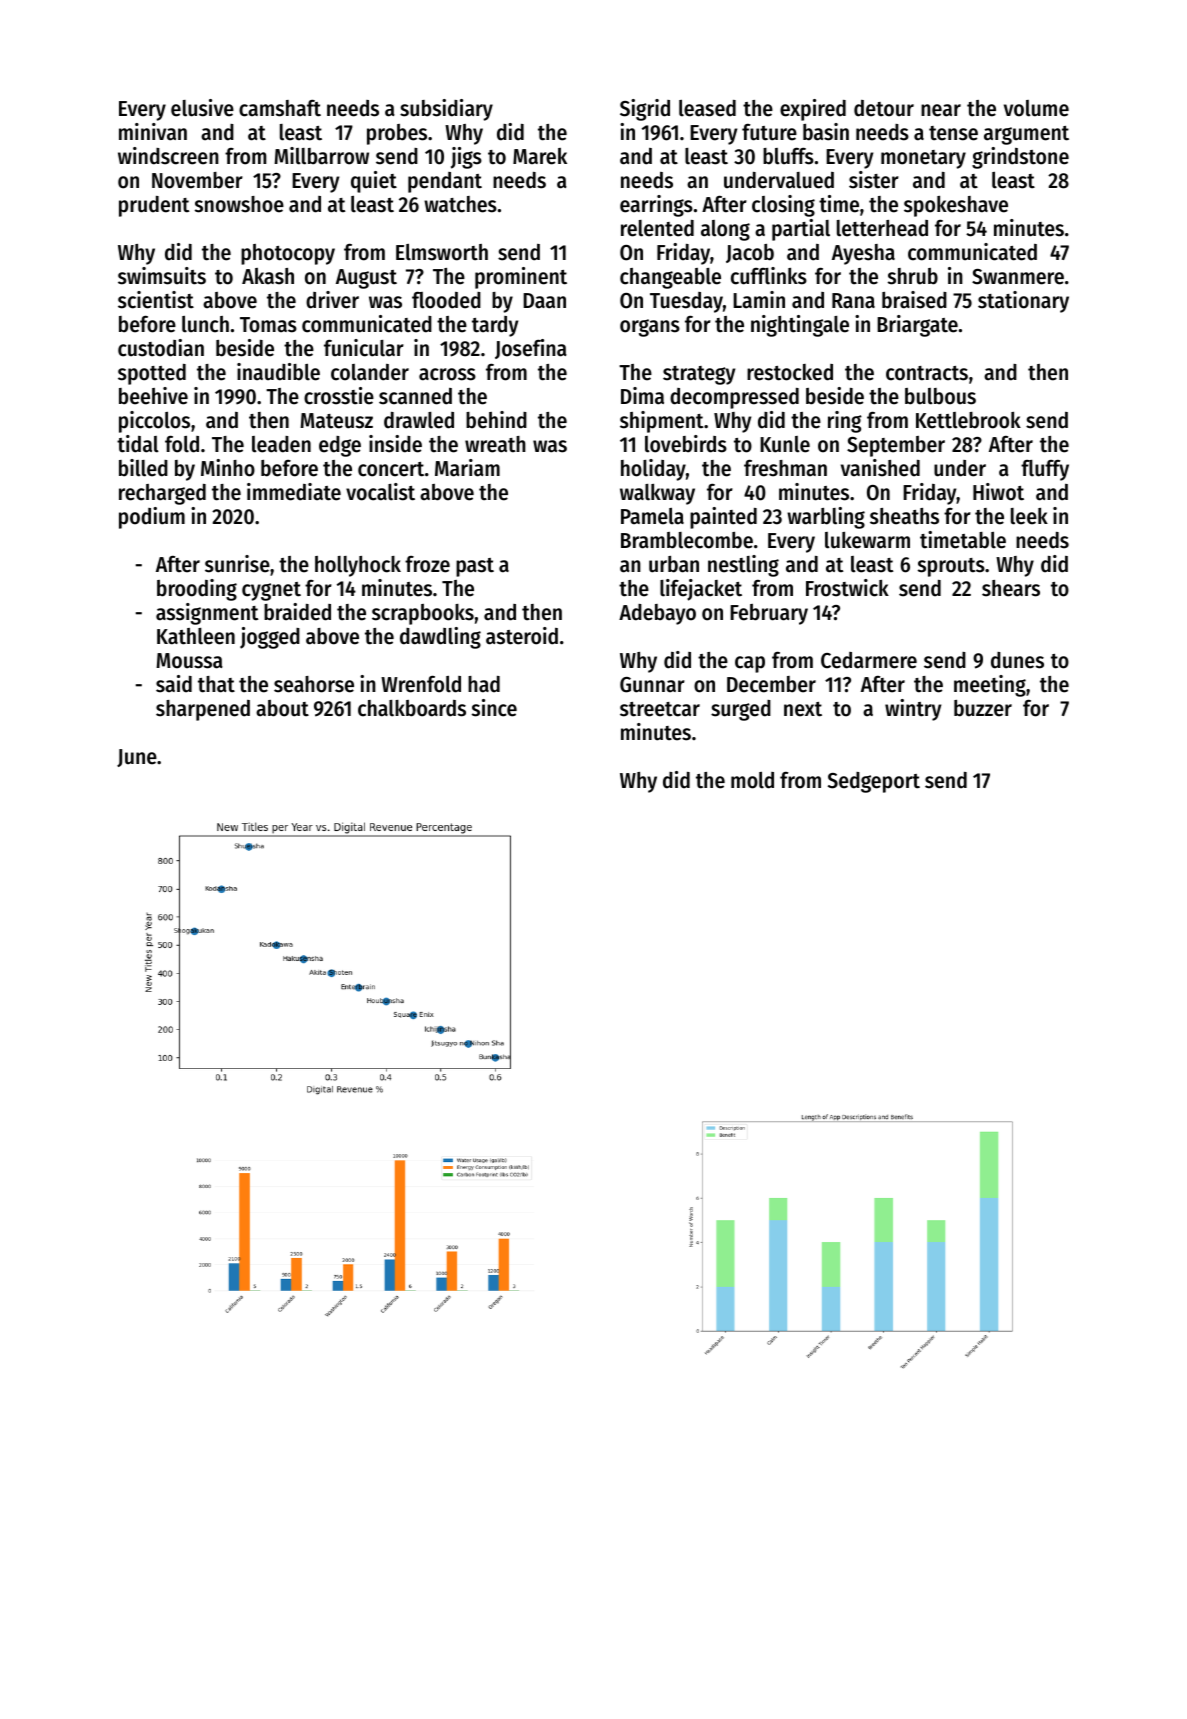 The image size is (1187, 1719). Describe the element at coordinates (752, 780) in the image. I see `mold` at that location.
